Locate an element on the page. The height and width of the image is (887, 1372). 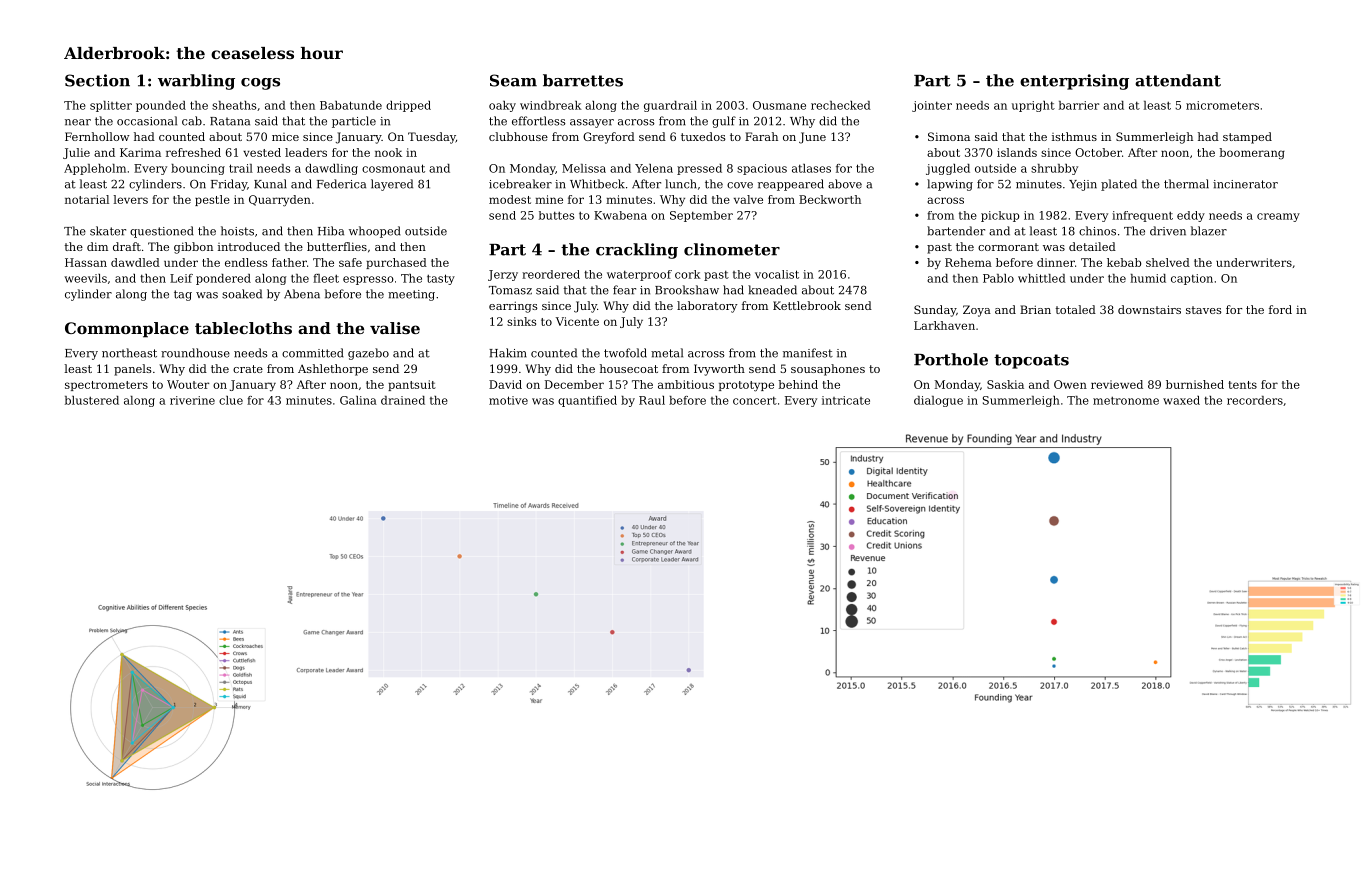
tuxedos is located at coordinates (703, 136).
